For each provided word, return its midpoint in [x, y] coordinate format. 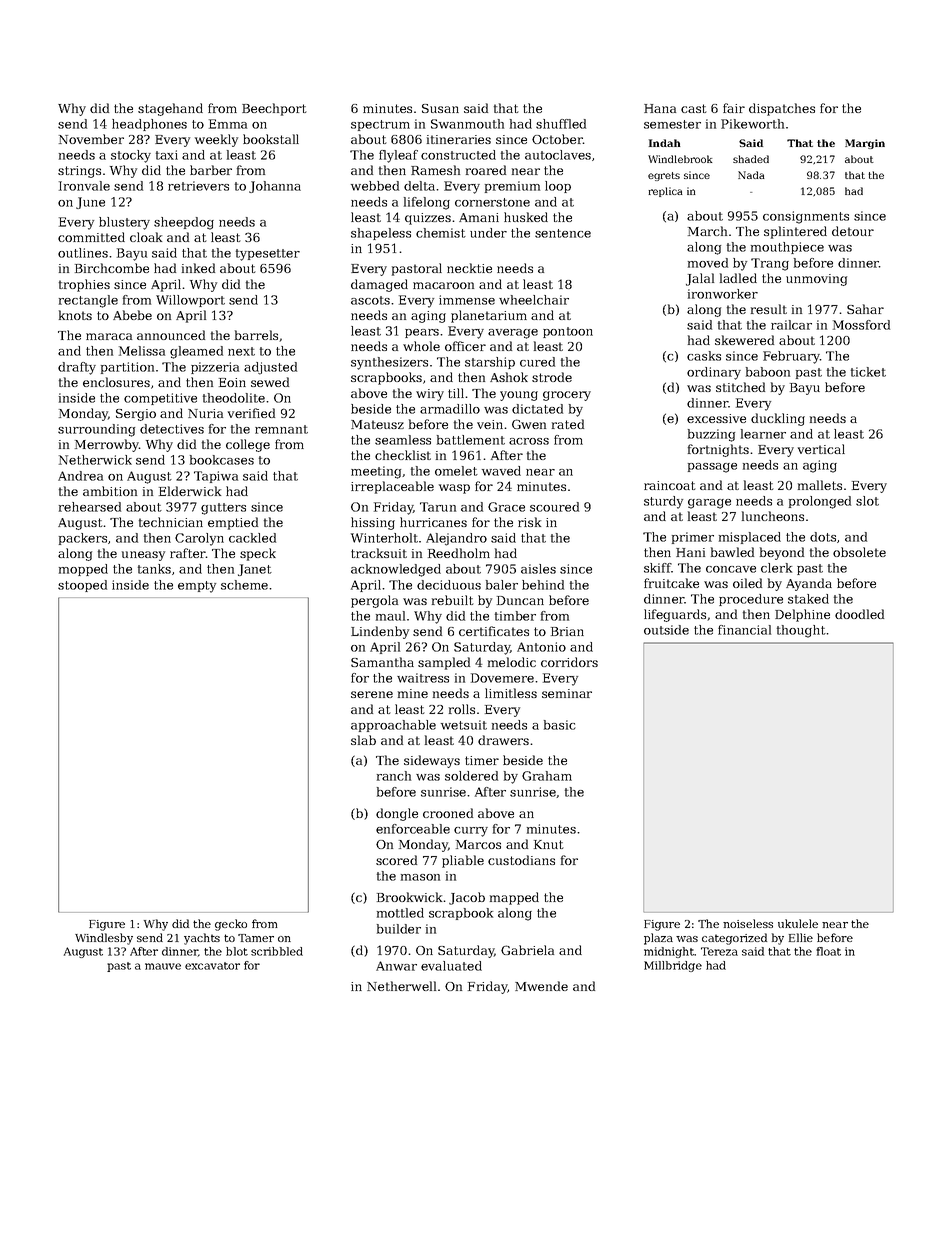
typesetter [268, 255]
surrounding [96, 430]
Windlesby [104, 939]
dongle [397, 814]
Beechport [274, 109]
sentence [563, 233]
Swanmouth [467, 124]
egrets [664, 176]
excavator [212, 966]
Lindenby [380, 632]
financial [744, 630]
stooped [82, 586]
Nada [751, 175]
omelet [456, 471]
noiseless [748, 923]
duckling [778, 419]
